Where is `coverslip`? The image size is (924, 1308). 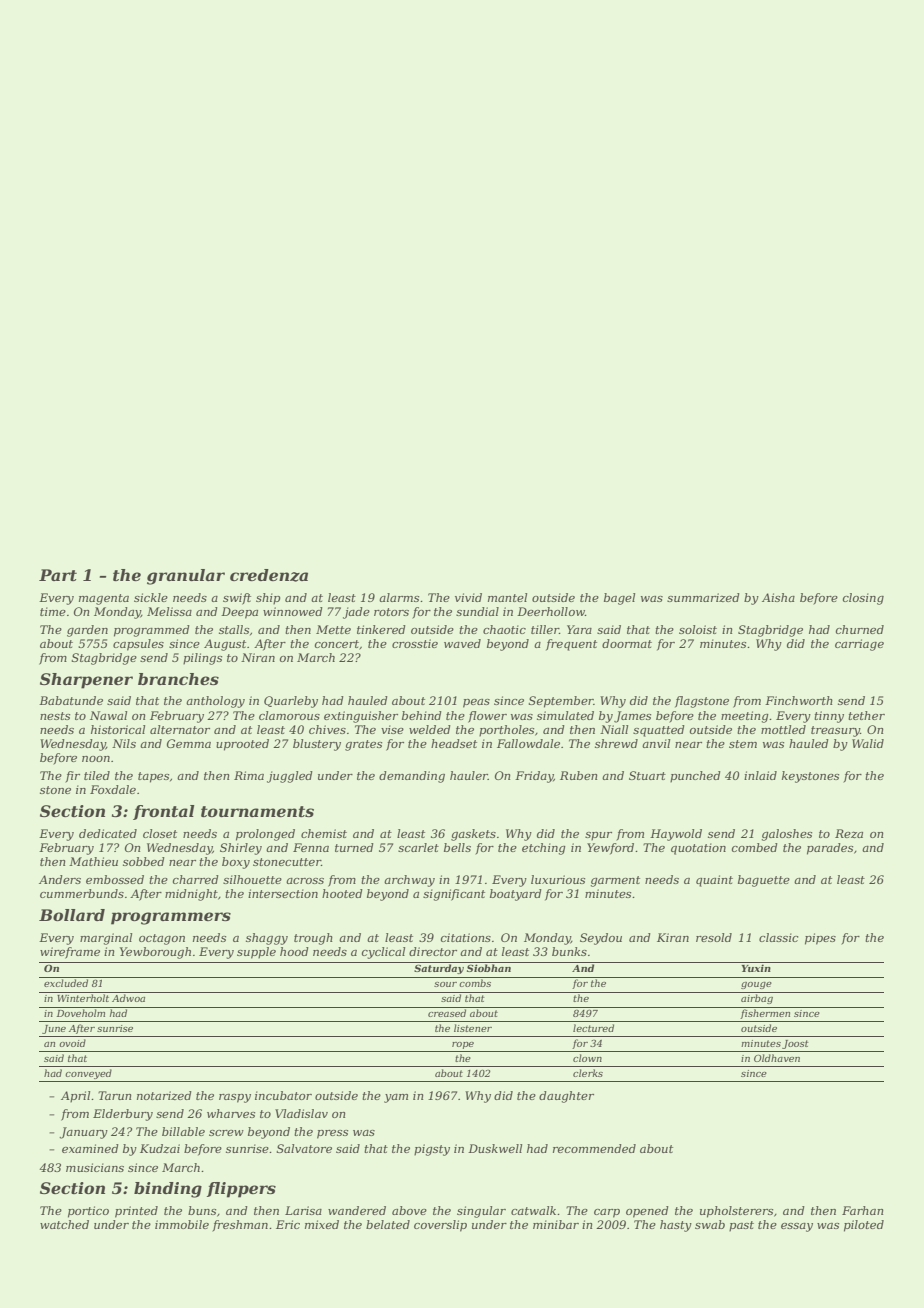 coverslip is located at coordinates (440, 1226).
